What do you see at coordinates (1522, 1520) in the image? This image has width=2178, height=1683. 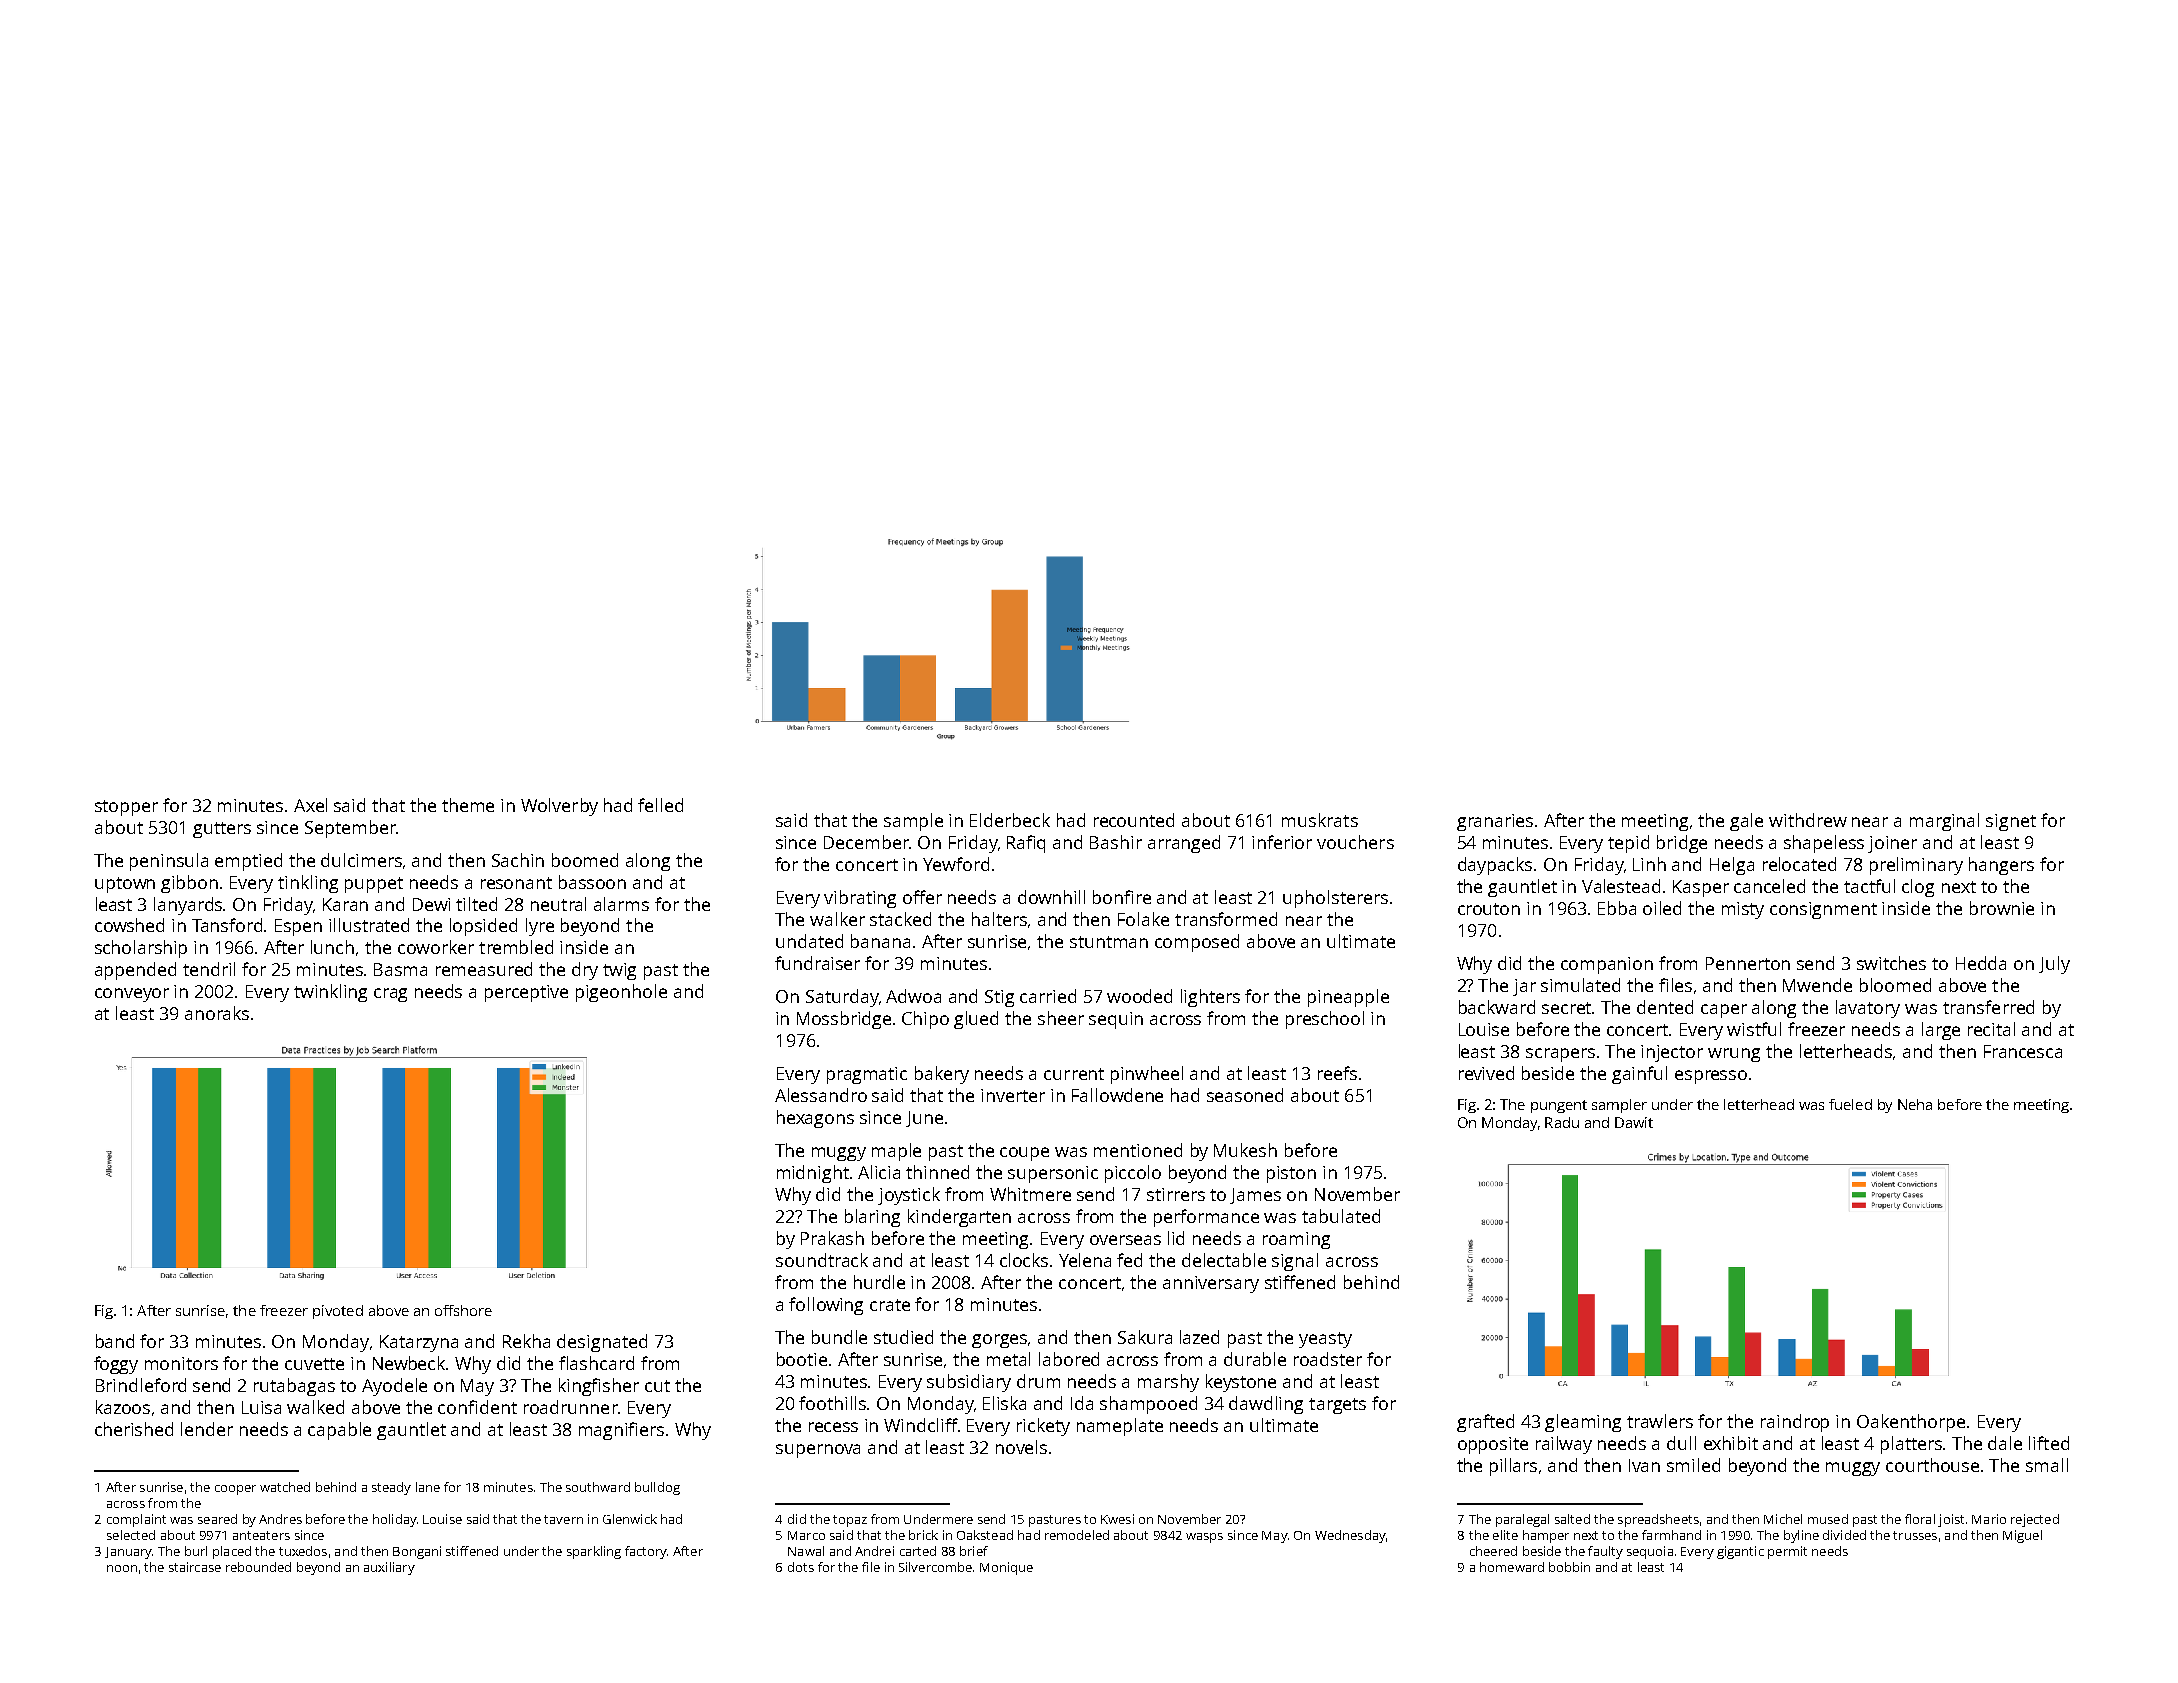 I see `paralegal` at bounding box center [1522, 1520].
